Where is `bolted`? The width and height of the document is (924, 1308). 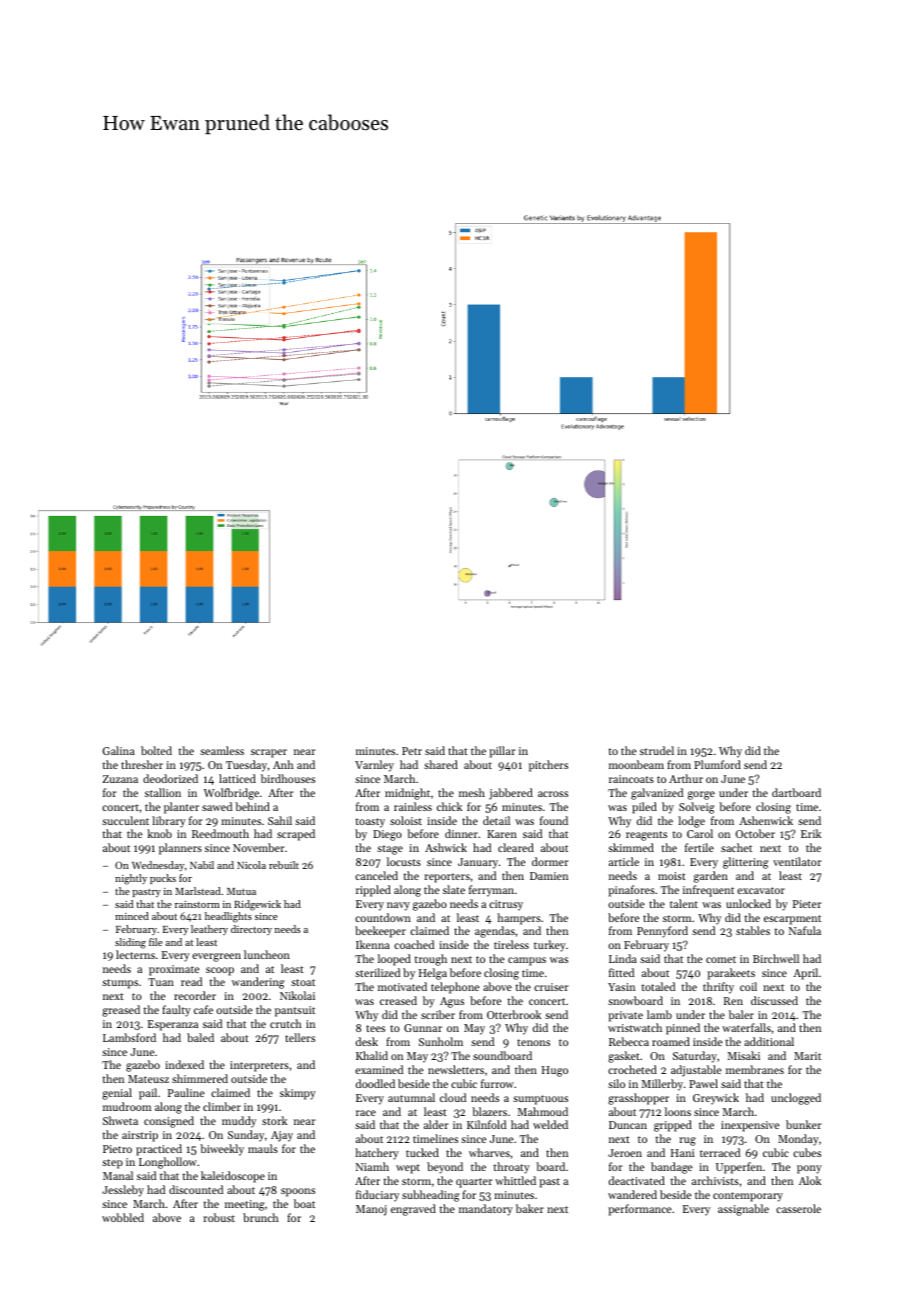
bolted is located at coordinates (156, 750).
